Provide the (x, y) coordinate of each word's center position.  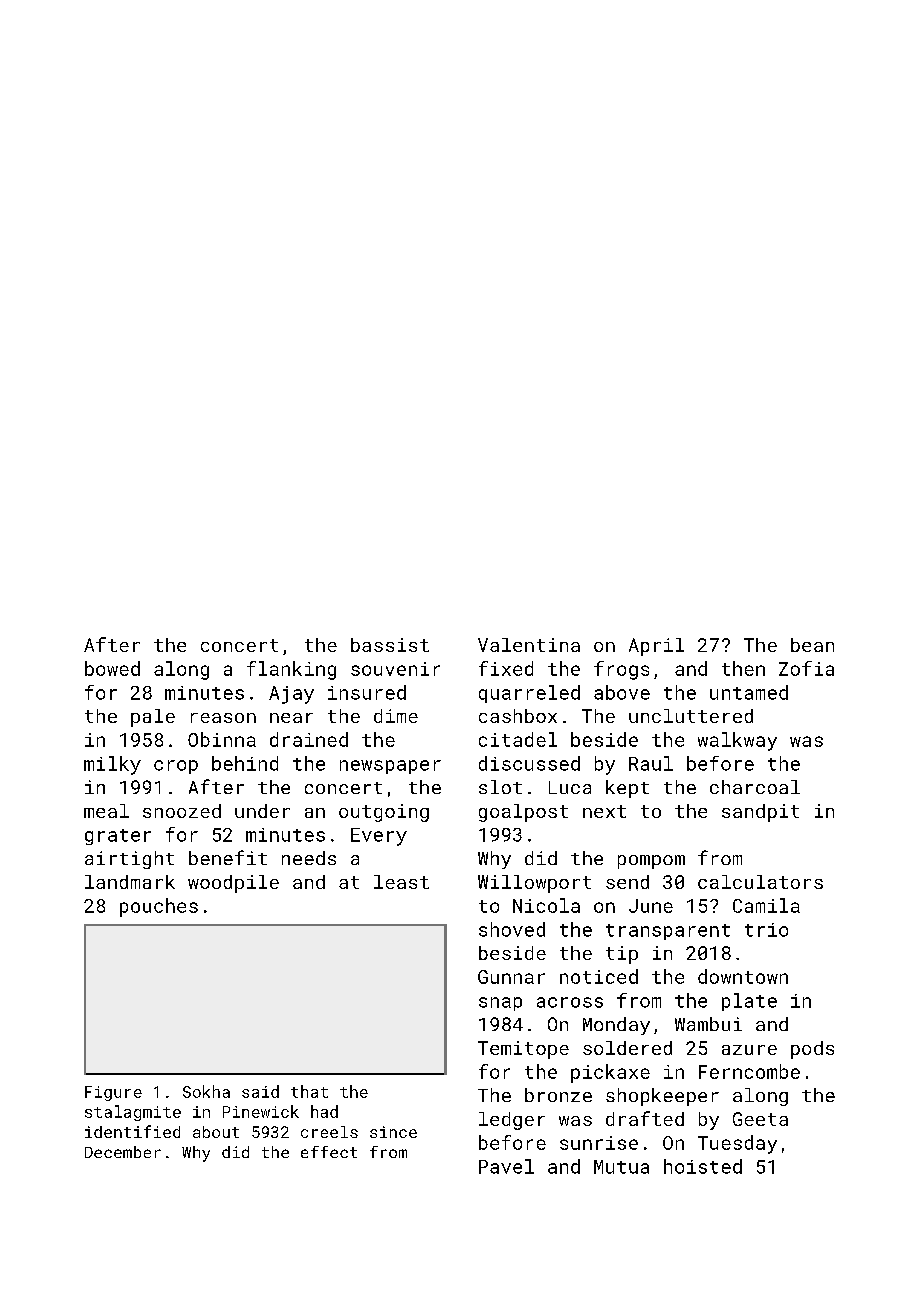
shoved (512, 929)
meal (106, 811)
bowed (112, 668)
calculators (760, 882)
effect (329, 1152)
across (570, 1002)
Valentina (529, 645)
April (656, 647)
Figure (113, 1093)
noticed (599, 976)
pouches (159, 907)
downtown (743, 976)
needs (309, 858)
